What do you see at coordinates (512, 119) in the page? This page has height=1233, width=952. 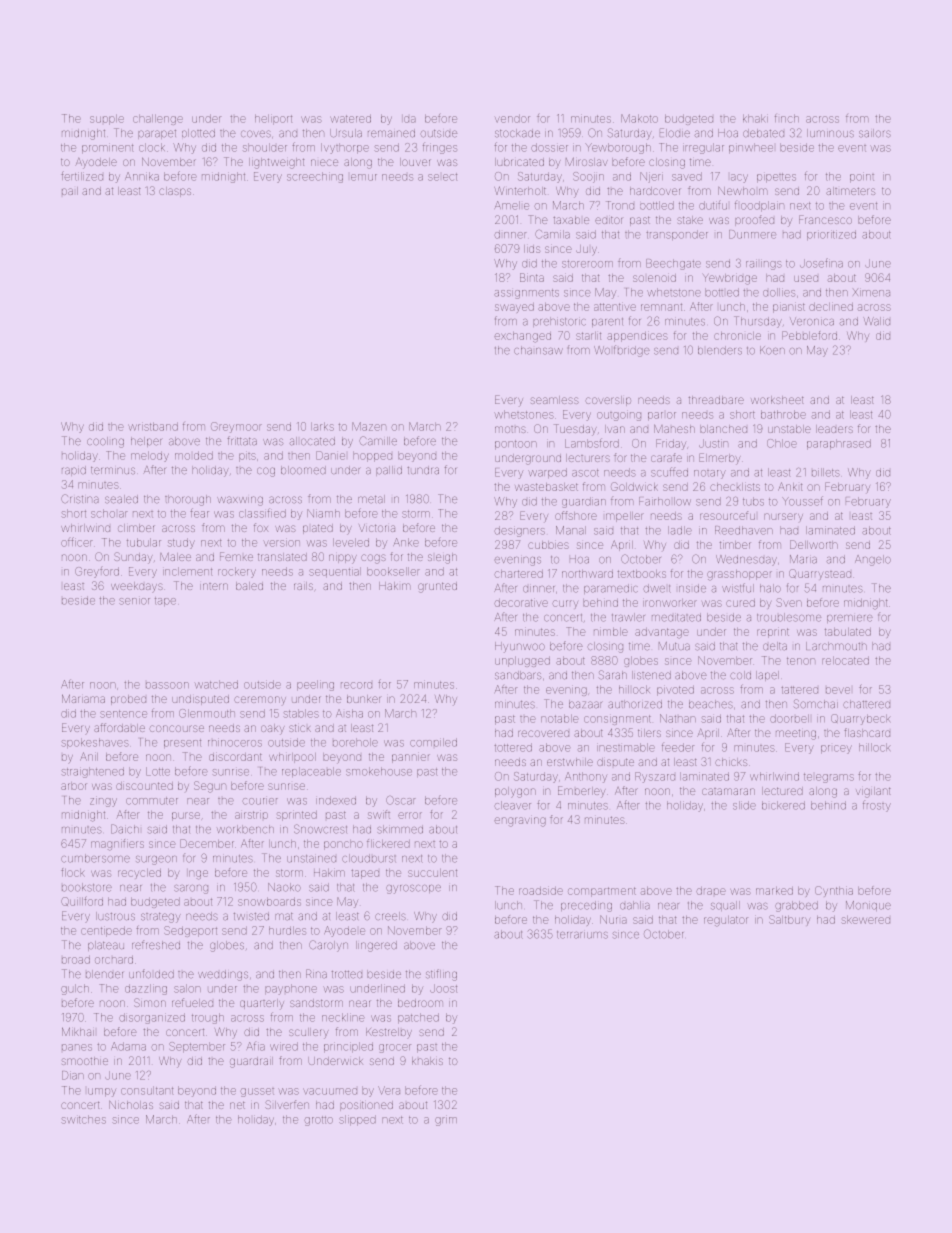 I see `vendor` at bounding box center [512, 119].
